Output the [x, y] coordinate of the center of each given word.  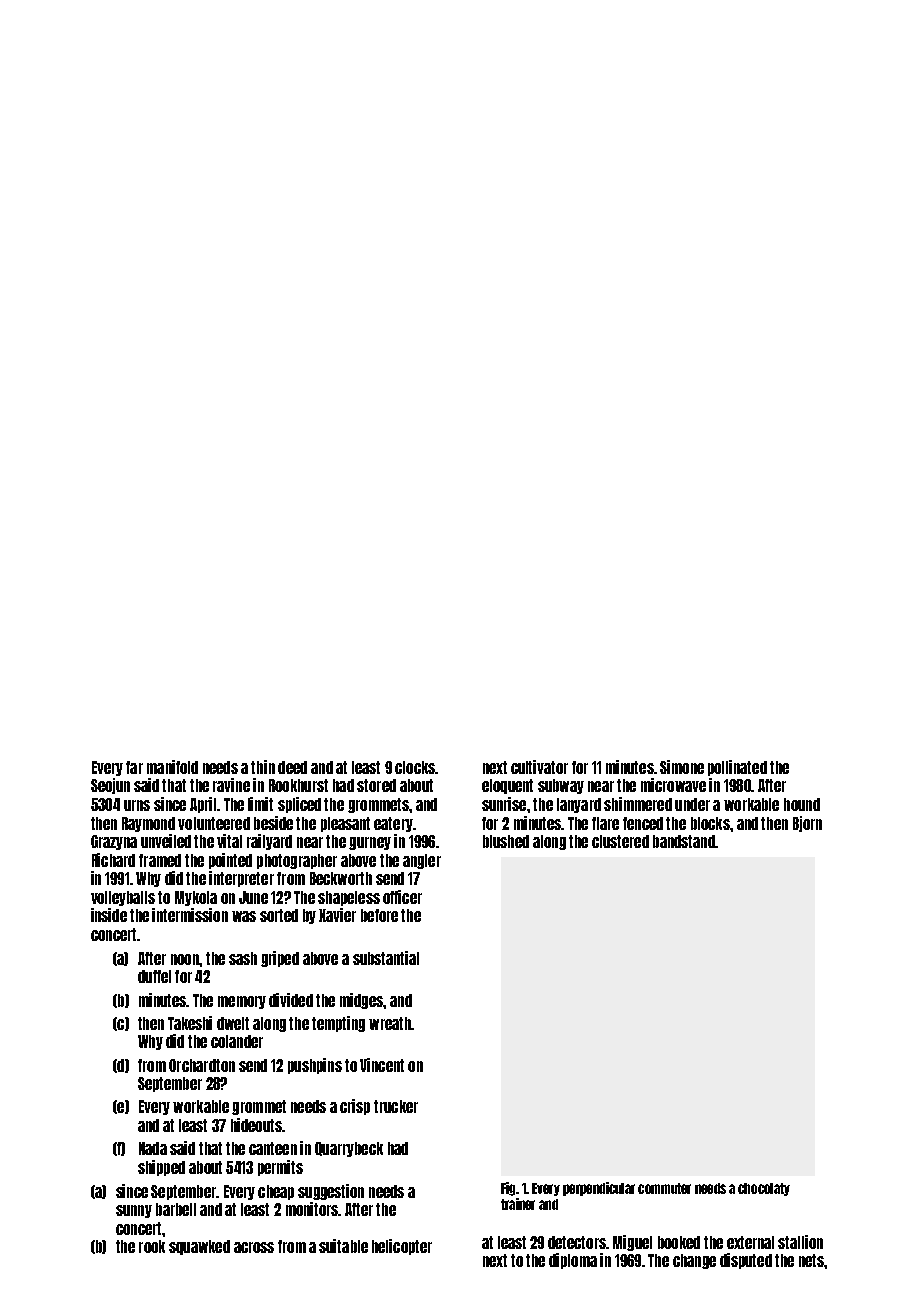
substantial [386, 958]
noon [185, 959]
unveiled [166, 841]
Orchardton [202, 1065]
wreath [390, 1023]
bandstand [684, 841]
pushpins [315, 1066]
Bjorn [807, 824]
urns [137, 805]
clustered [620, 841]
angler [422, 861]
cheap [276, 1192]
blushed [506, 841]
